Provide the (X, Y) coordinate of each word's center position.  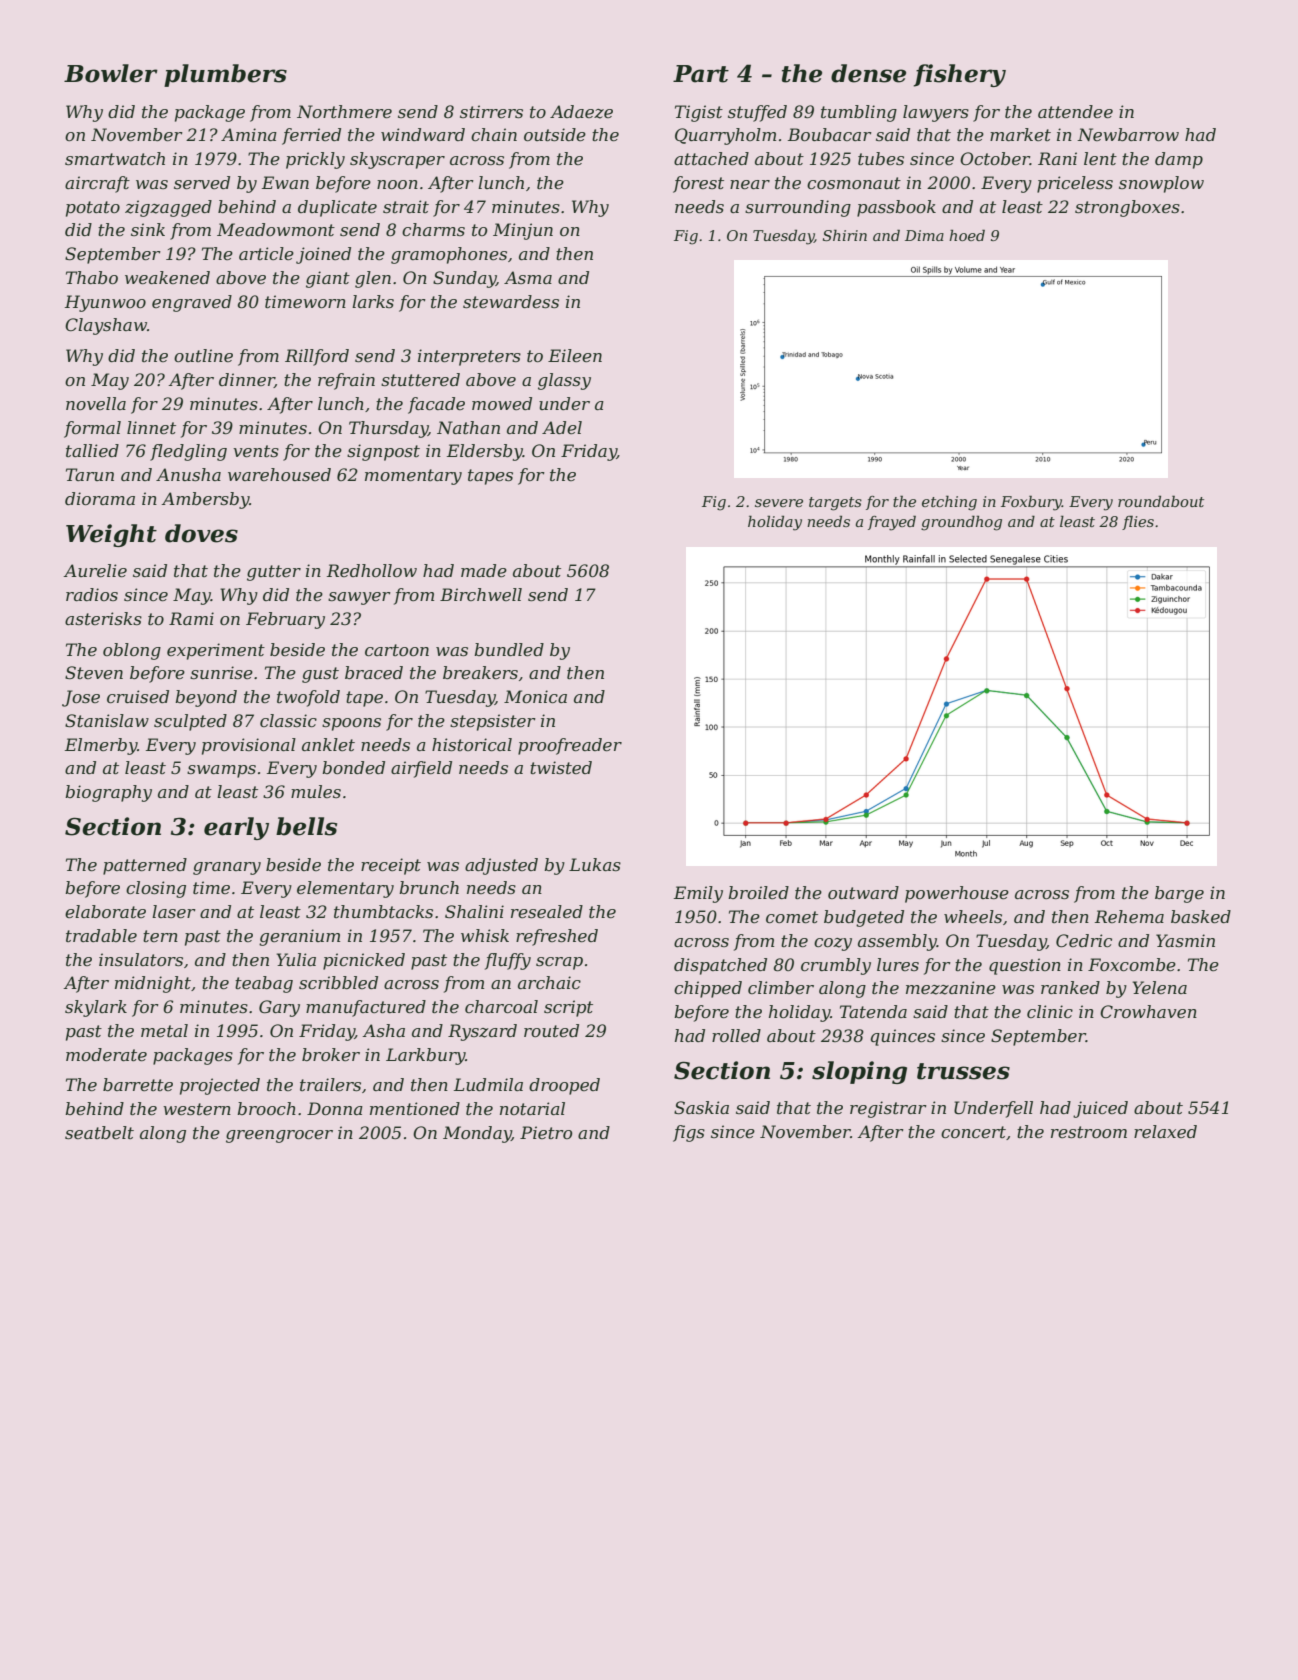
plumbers (225, 75)
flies (1138, 522)
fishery (960, 75)
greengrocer (279, 1136)
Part (701, 74)
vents (256, 451)
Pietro (546, 1132)
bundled (509, 649)
